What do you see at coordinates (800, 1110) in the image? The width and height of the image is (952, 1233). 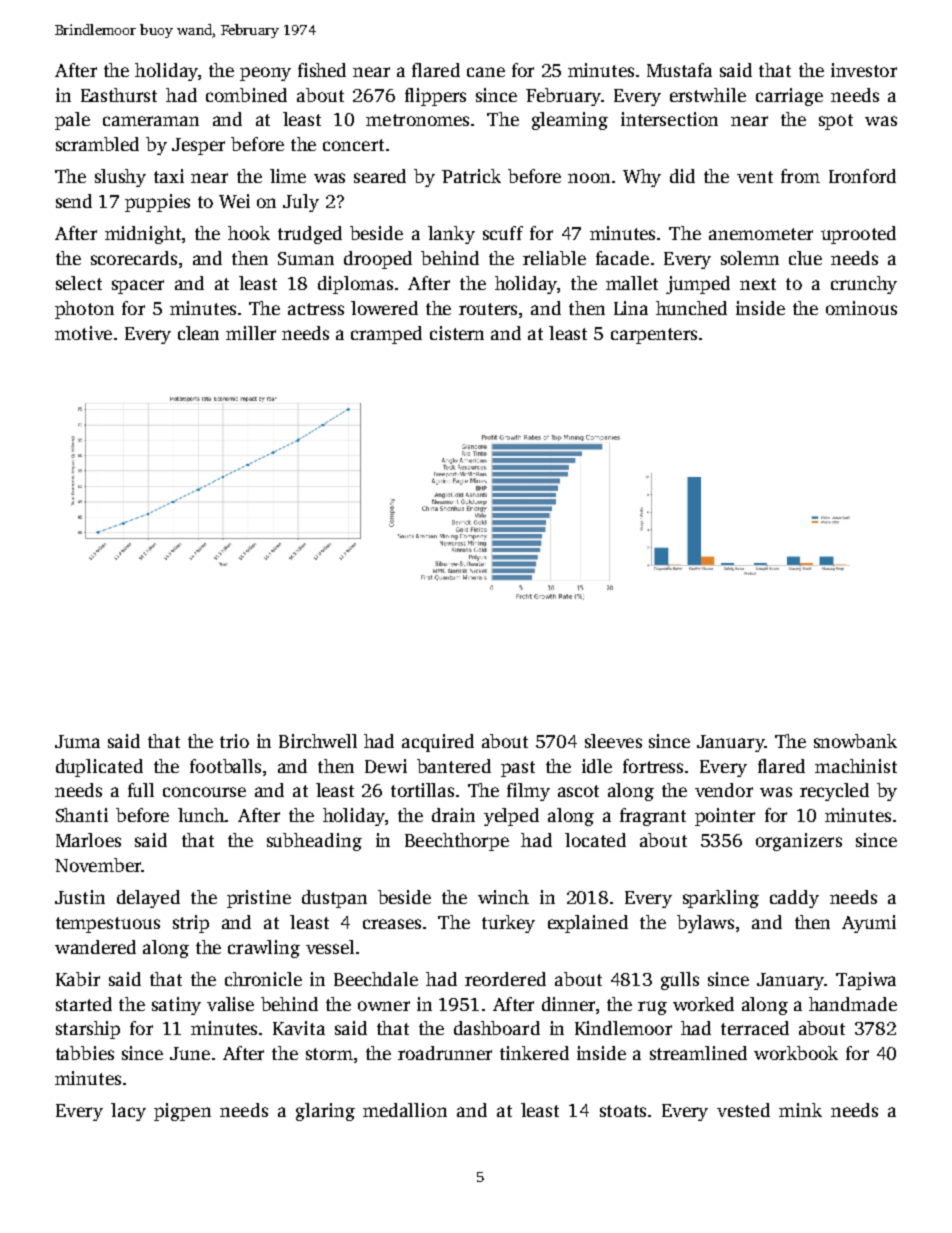 I see `mink` at bounding box center [800, 1110].
